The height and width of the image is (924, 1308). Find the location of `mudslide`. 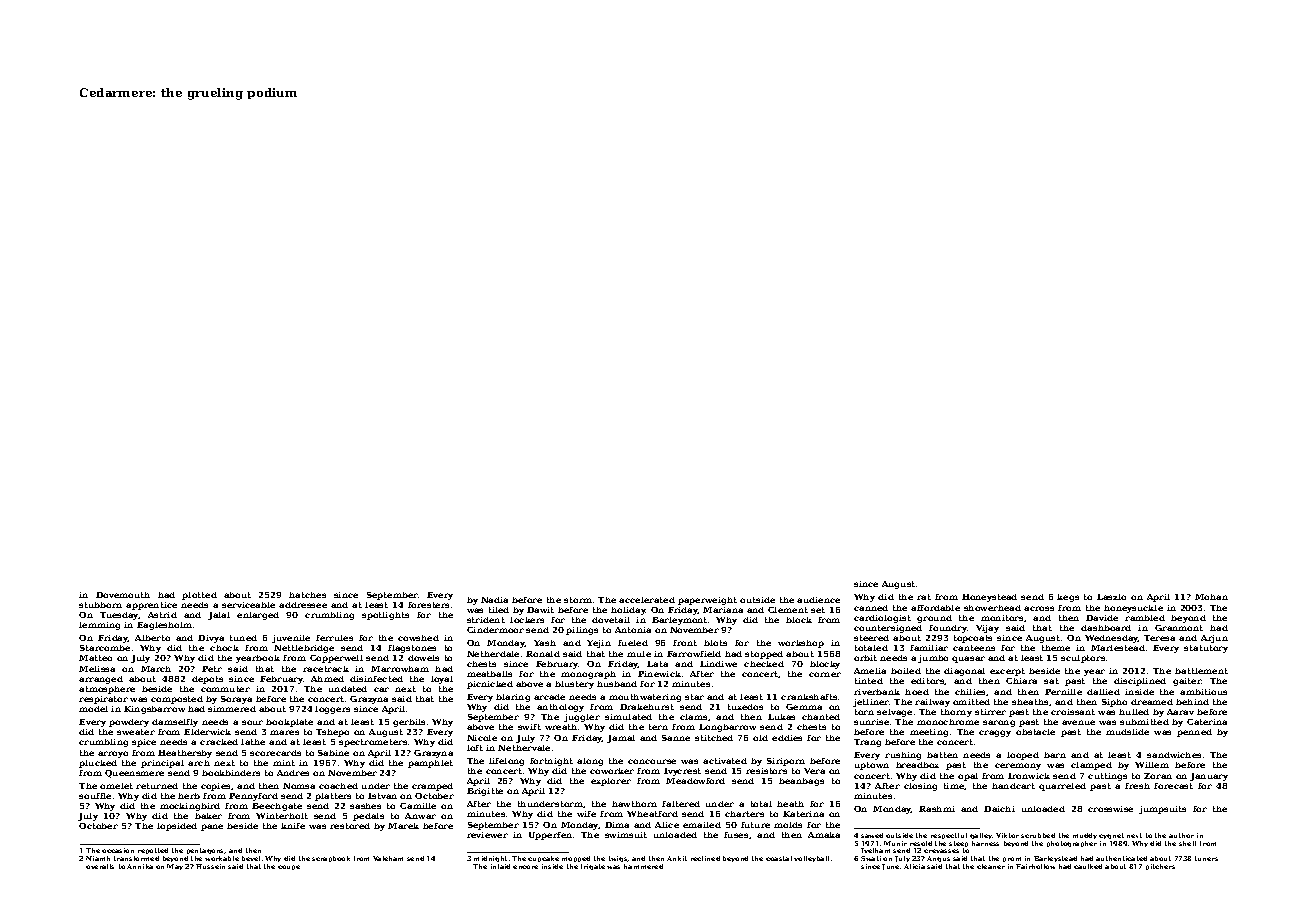

mudslide is located at coordinates (1127, 732).
